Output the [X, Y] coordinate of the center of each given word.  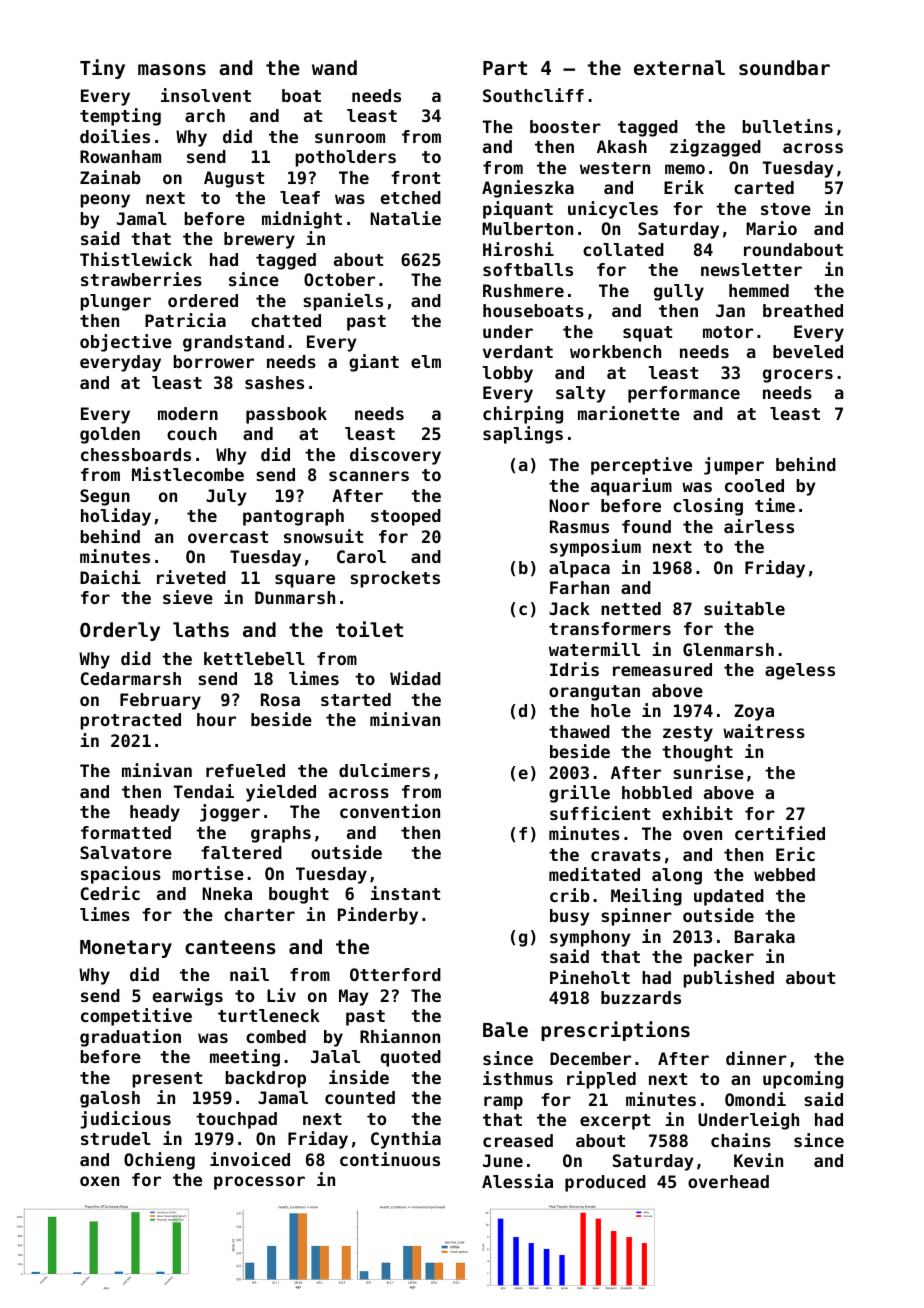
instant [405, 893]
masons [172, 70]
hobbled [657, 792]
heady [155, 813]
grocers [798, 376]
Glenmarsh [728, 649]
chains [741, 1140]
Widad [415, 678]
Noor [569, 505]
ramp [503, 1103]
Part [505, 68]
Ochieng [159, 1161]
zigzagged [715, 148]
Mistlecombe [188, 474]
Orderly [120, 631]
